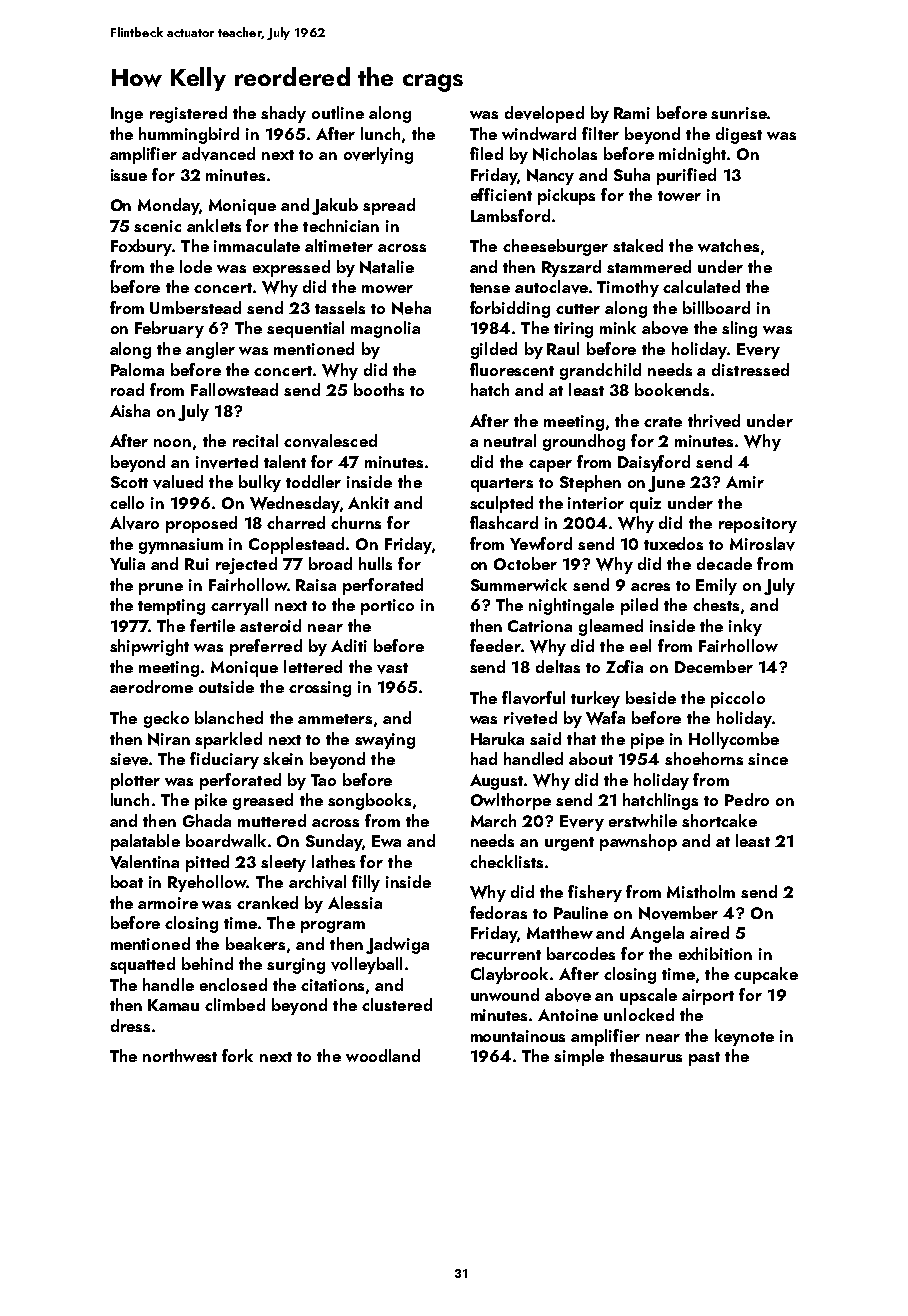  I want to click on Ryehollow, so click(207, 883).
